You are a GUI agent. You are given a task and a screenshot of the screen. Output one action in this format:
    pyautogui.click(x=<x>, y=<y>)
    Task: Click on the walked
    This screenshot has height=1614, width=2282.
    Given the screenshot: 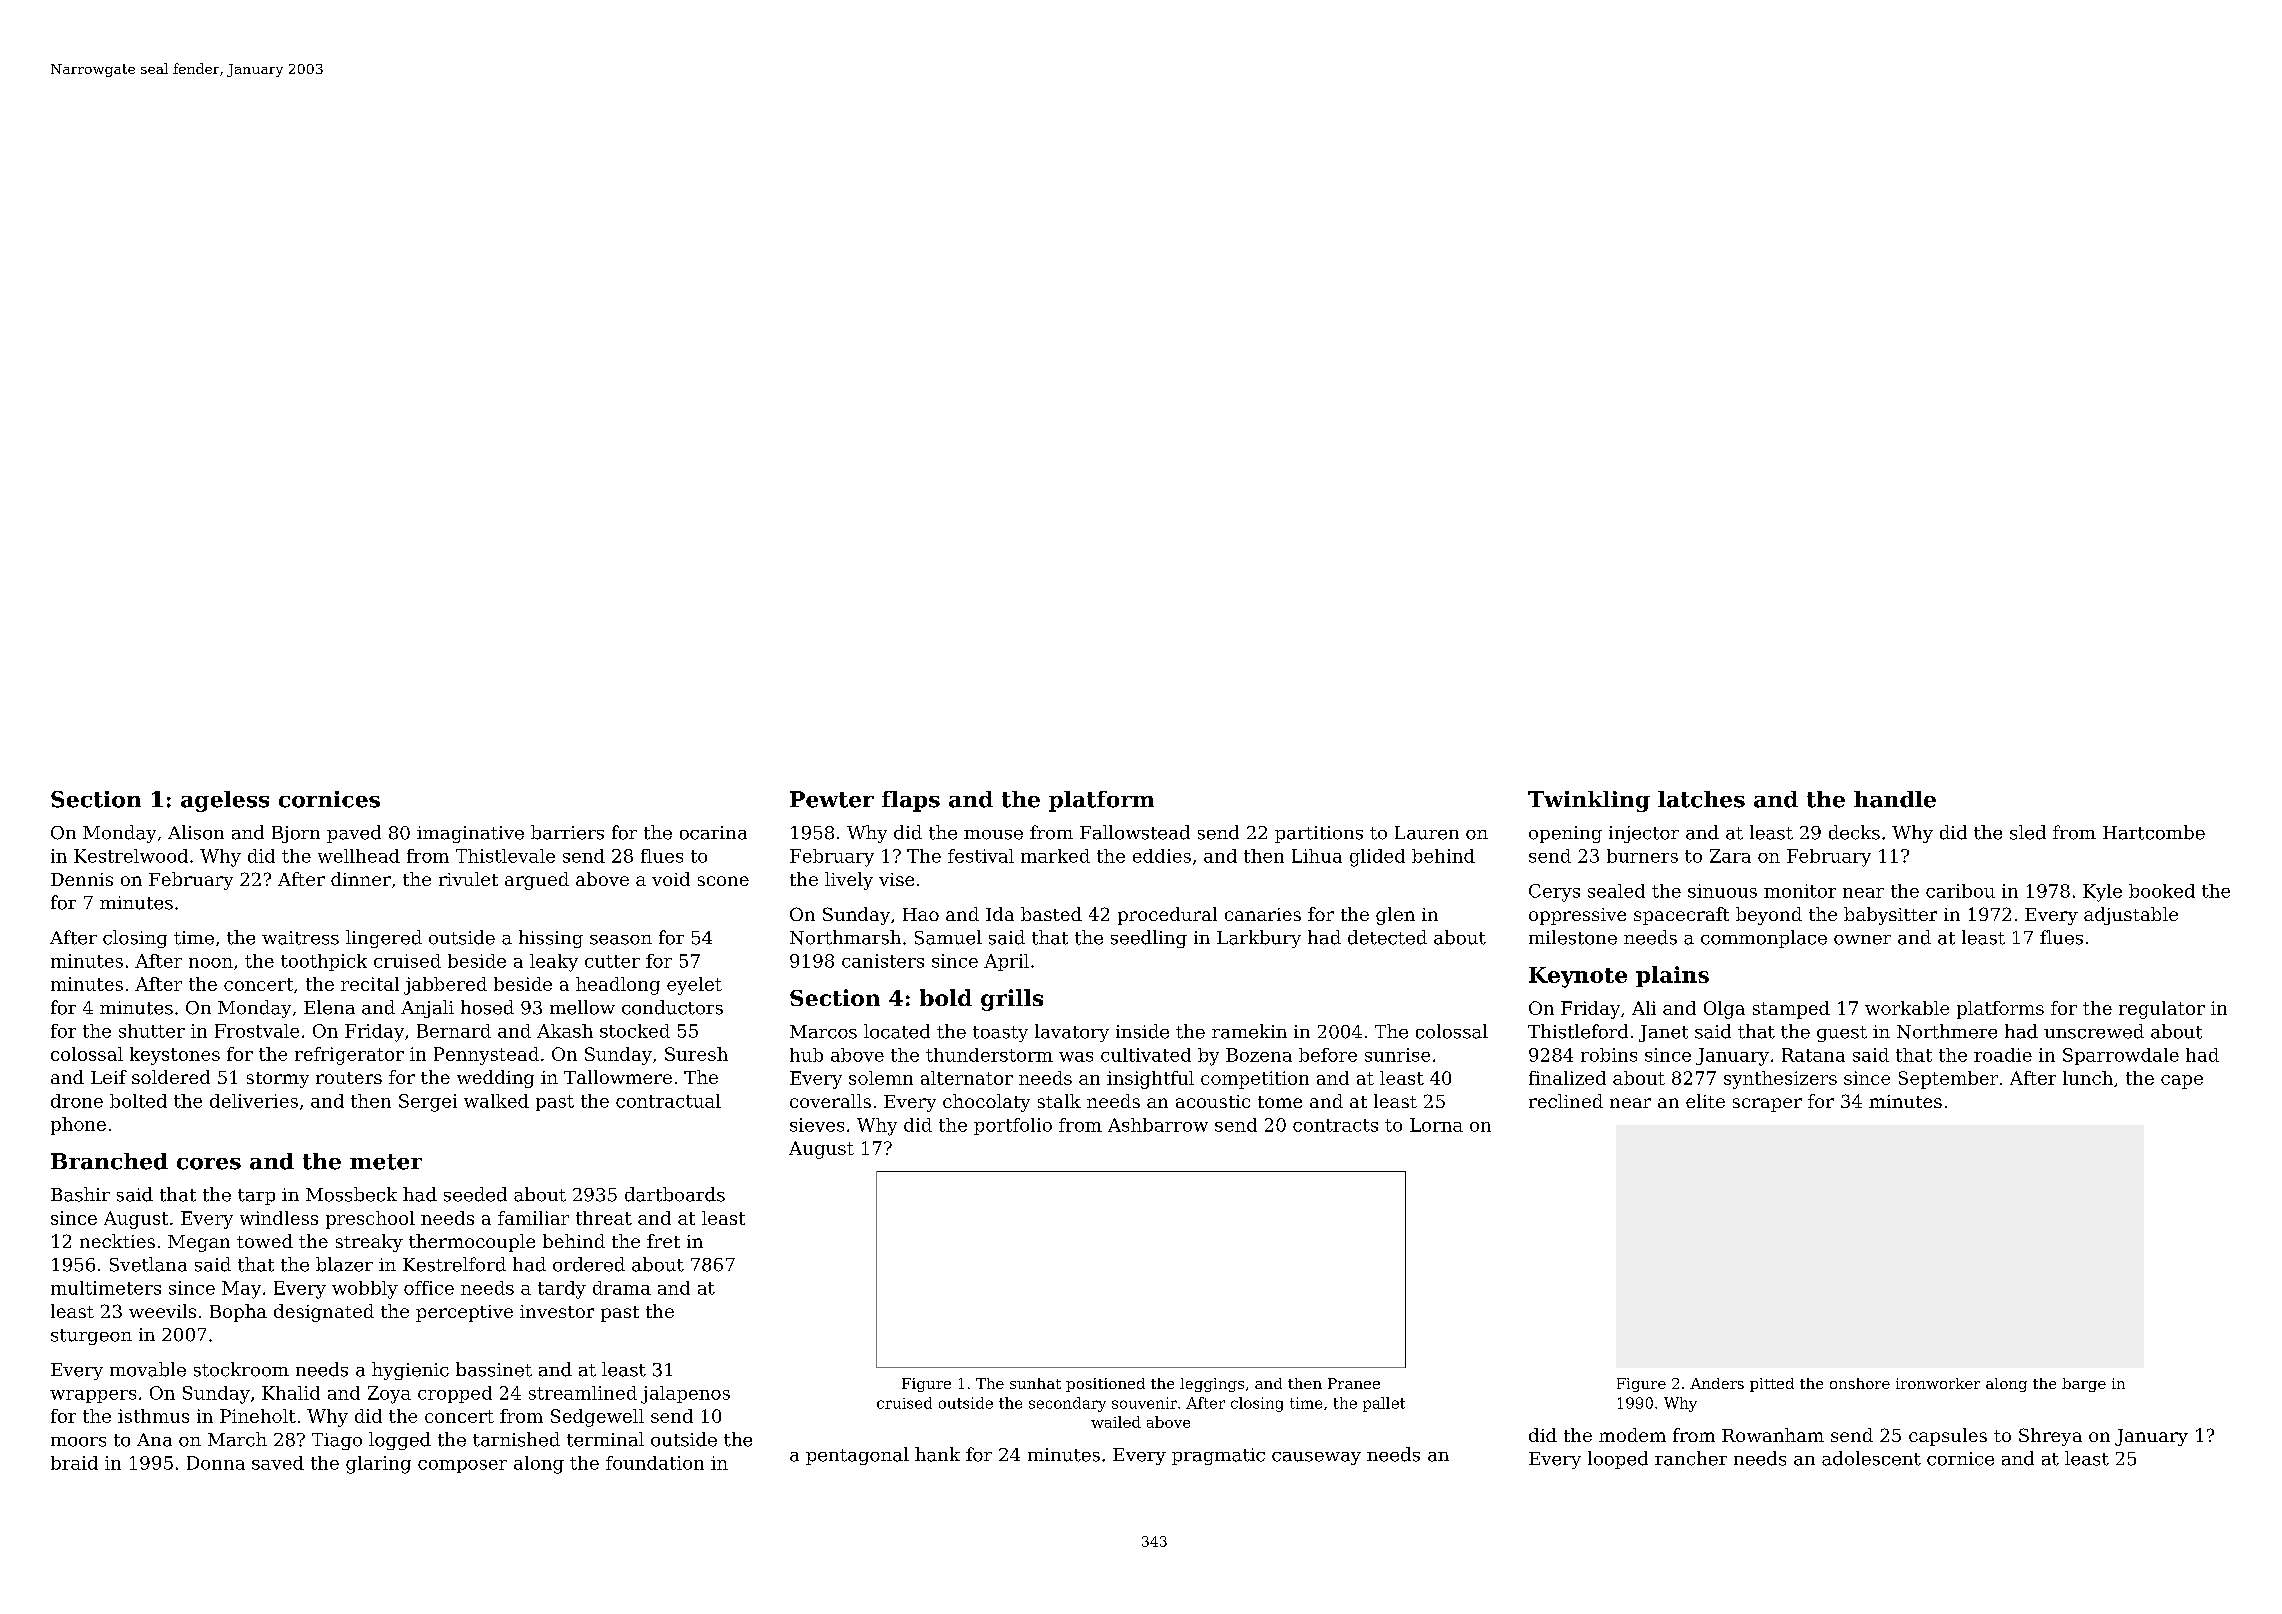 What is the action you would take?
    pyautogui.click(x=496, y=1101)
